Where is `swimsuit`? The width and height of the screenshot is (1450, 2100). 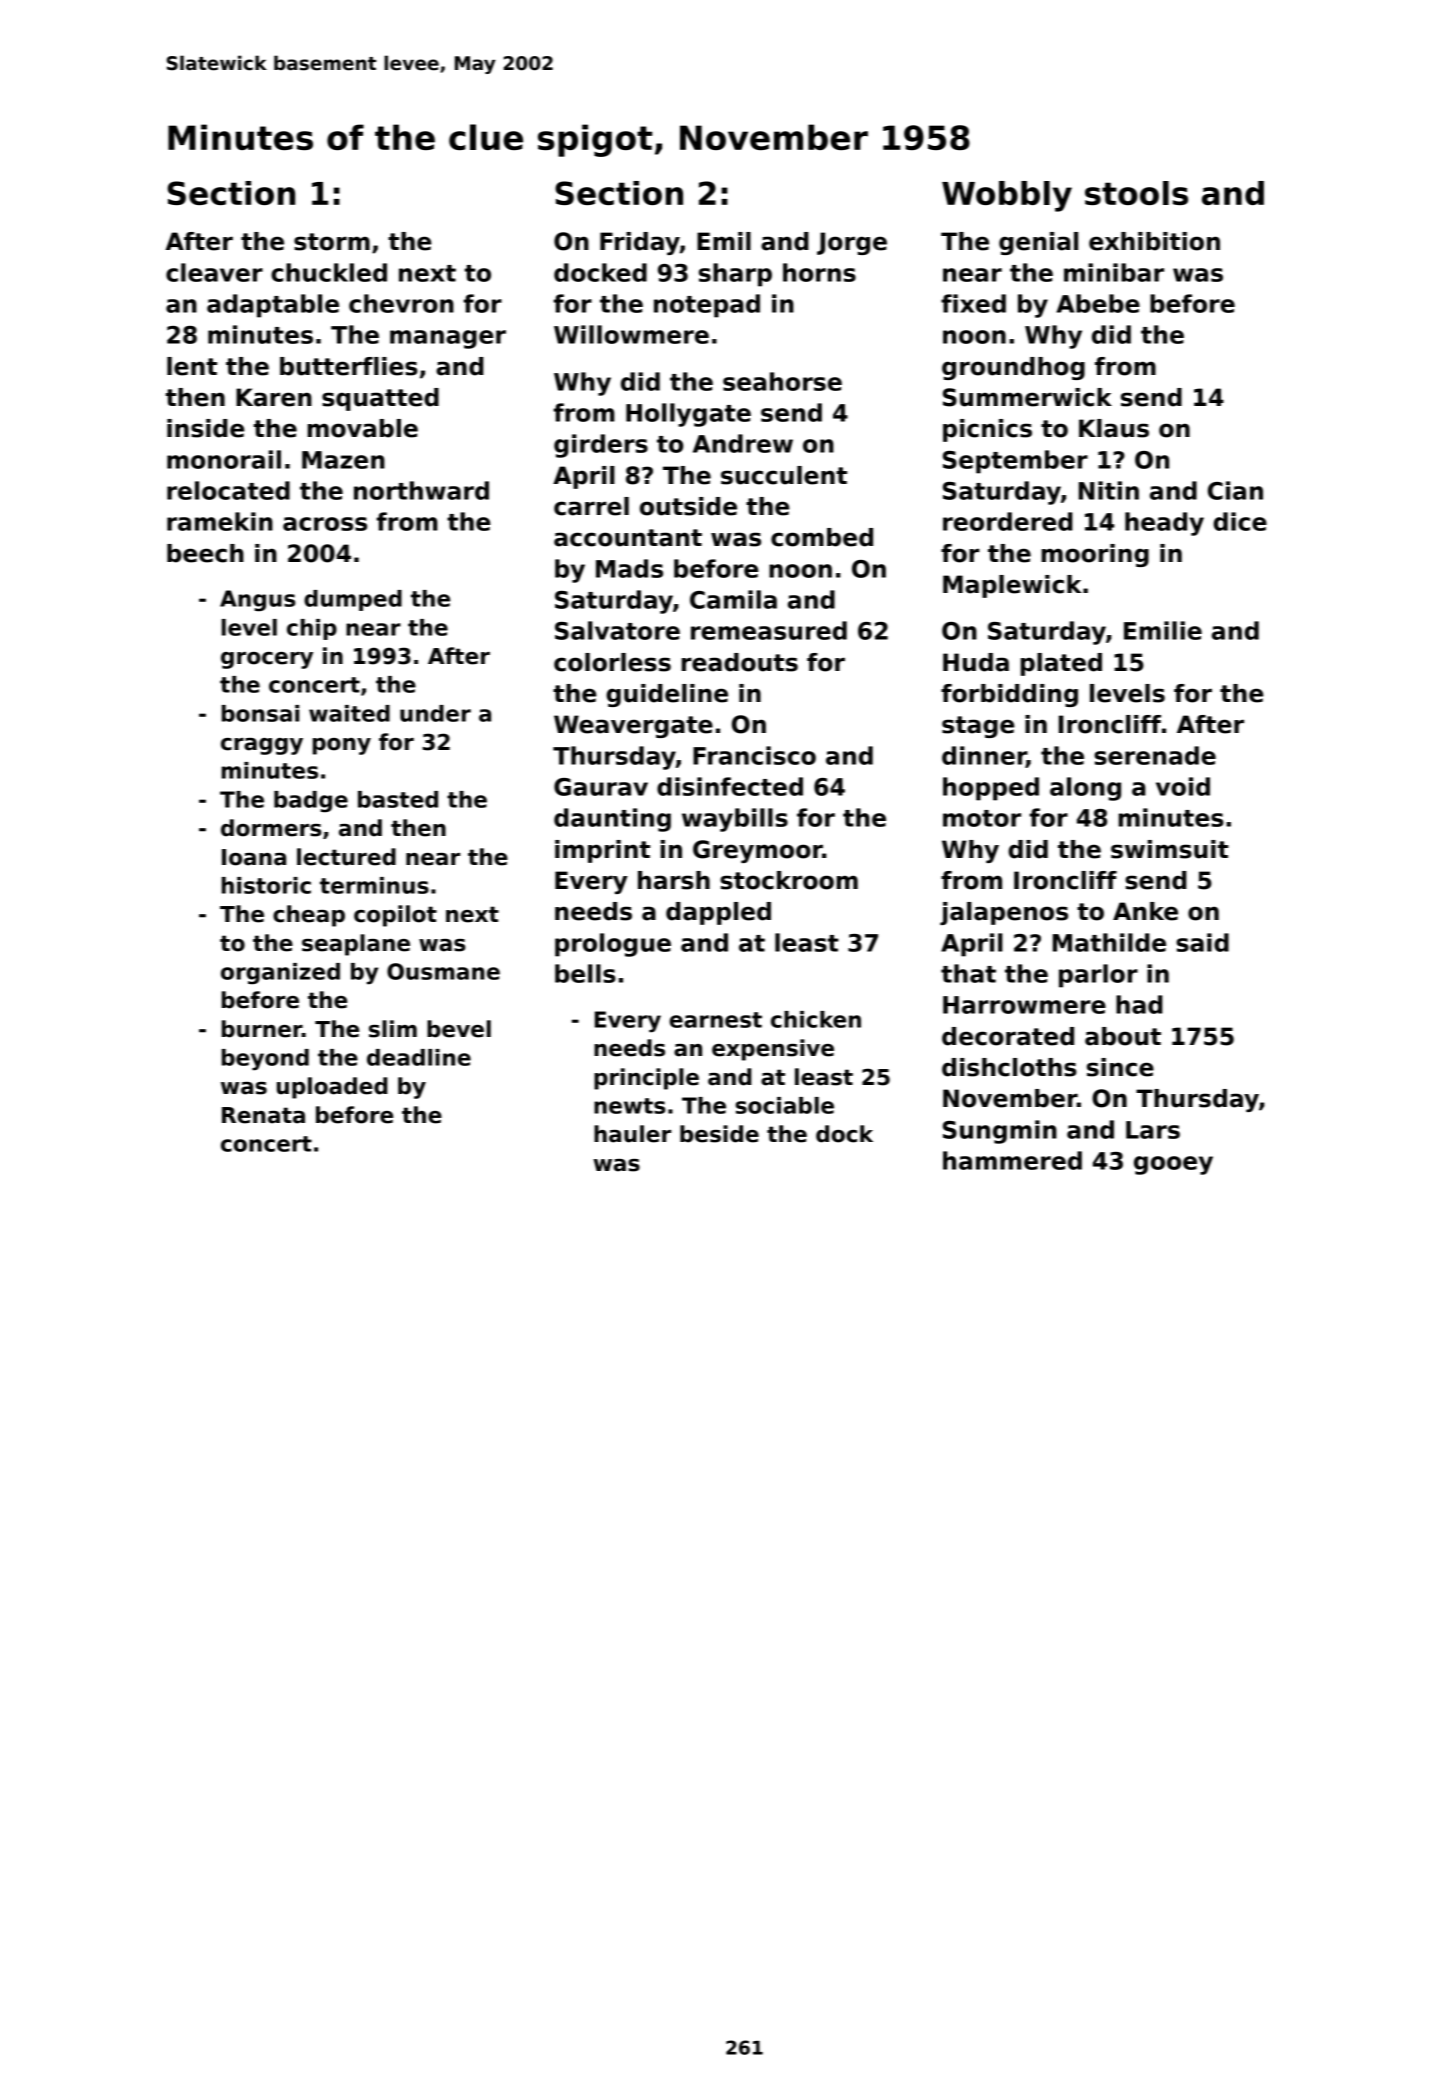 swimsuit is located at coordinates (1170, 849).
